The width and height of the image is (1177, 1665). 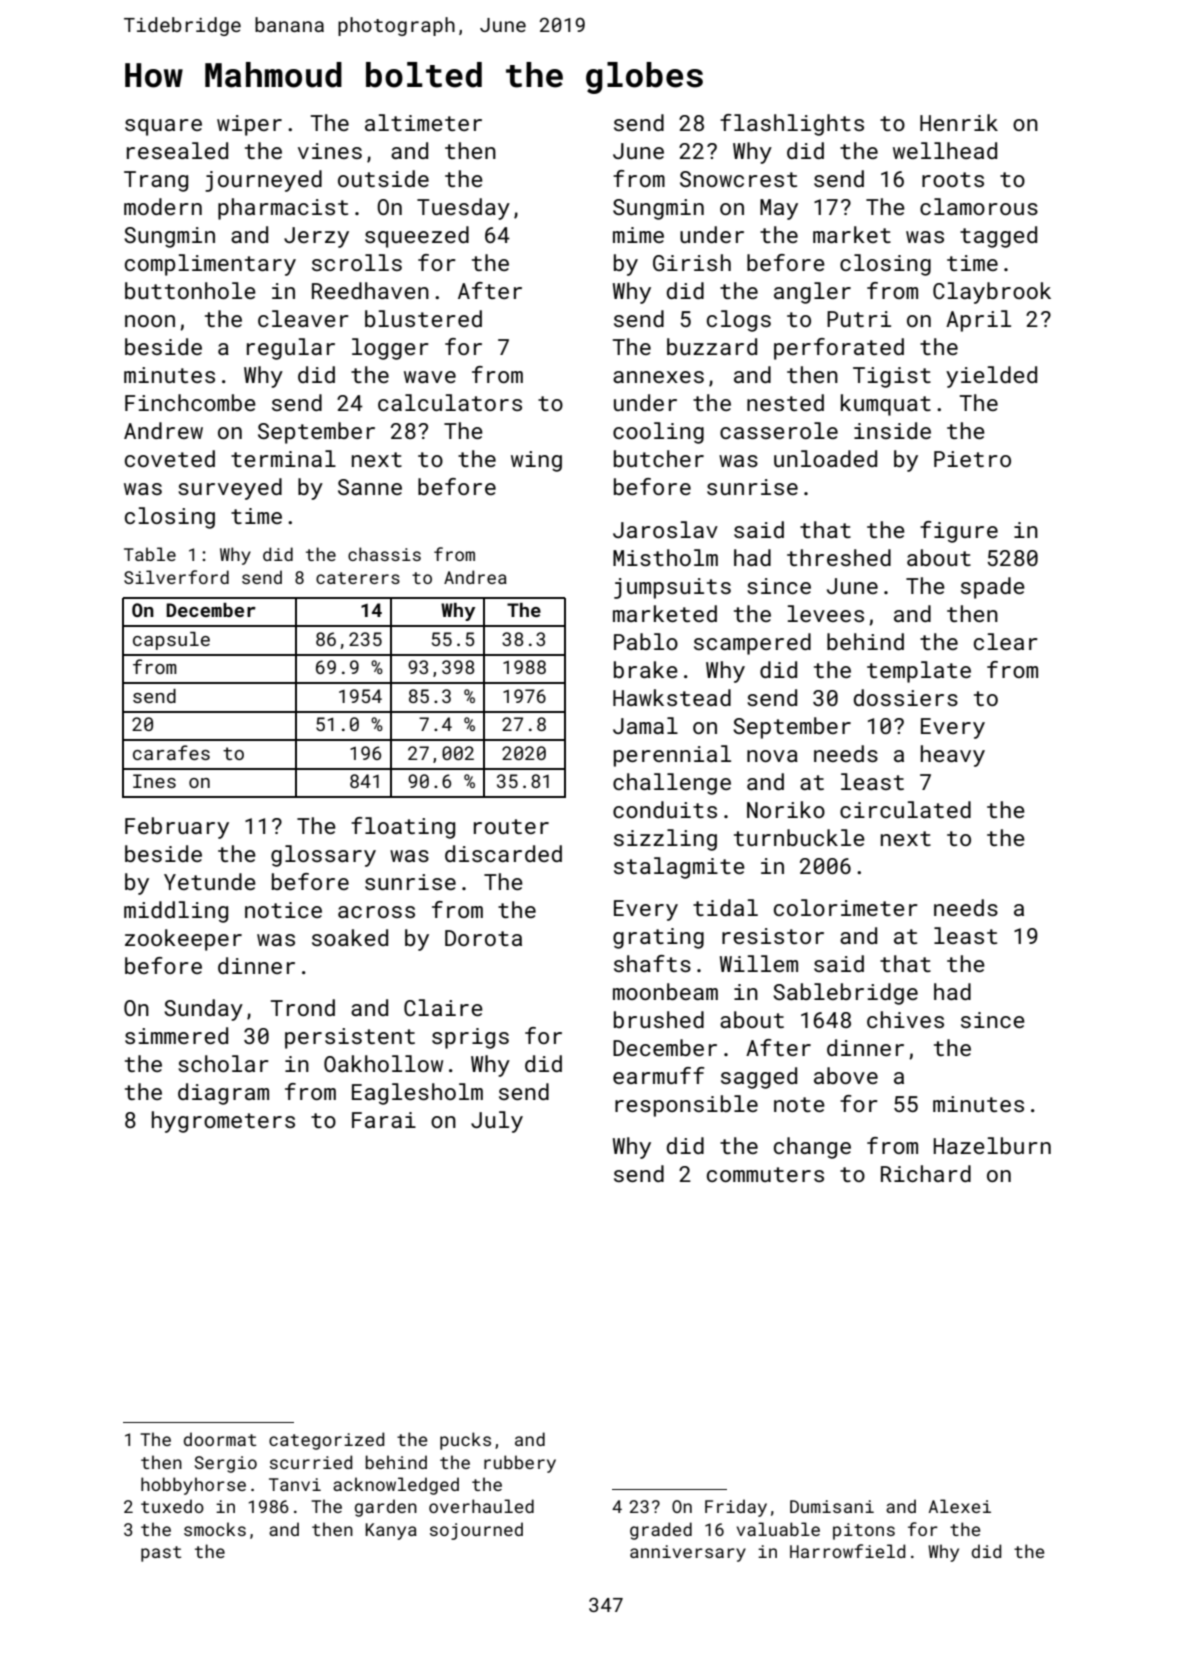 I want to click on Harrowfield, so click(x=847, y=1551).
